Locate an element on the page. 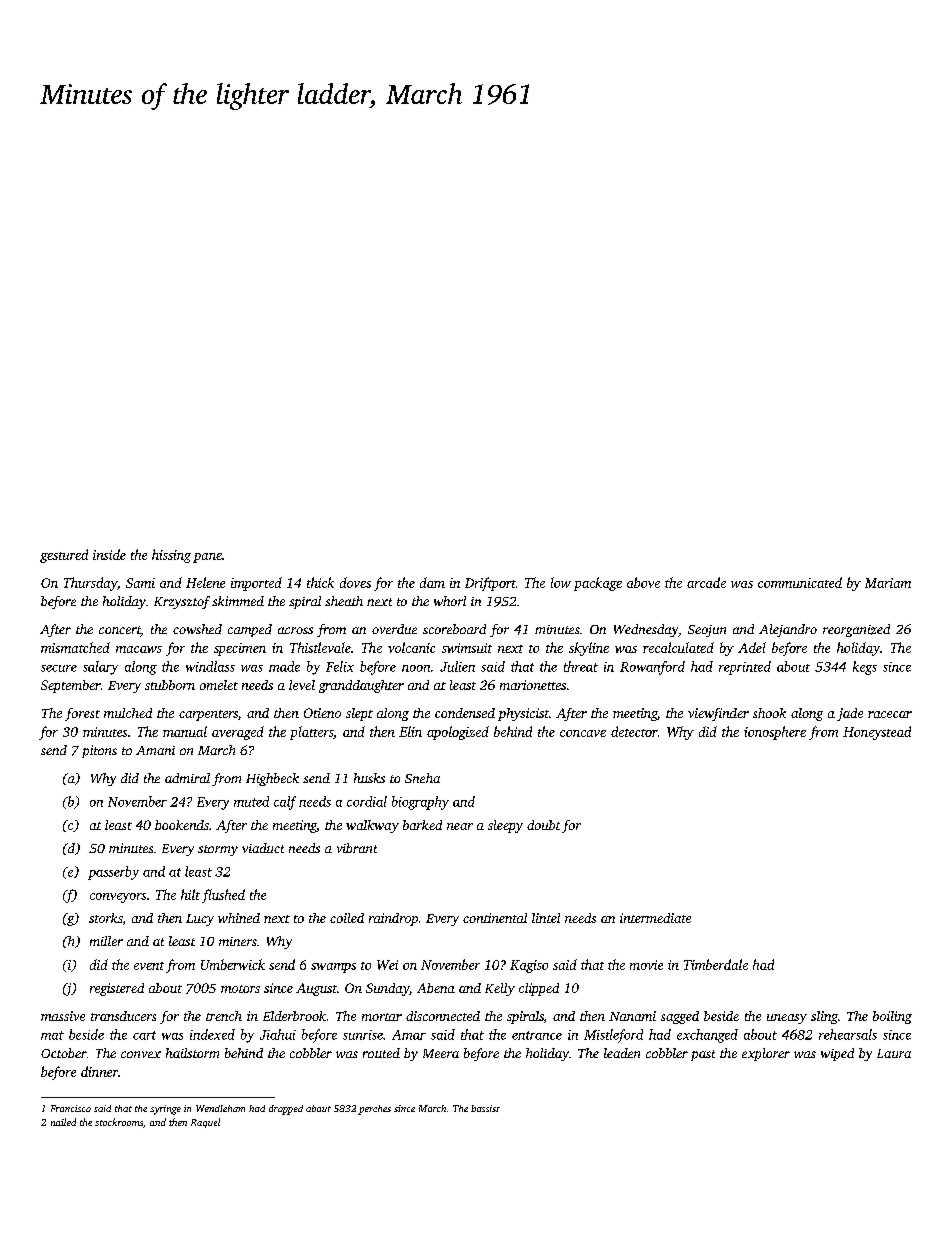 This page has height=1233, width=952. reprinted is located at coordinates (745, 668).
